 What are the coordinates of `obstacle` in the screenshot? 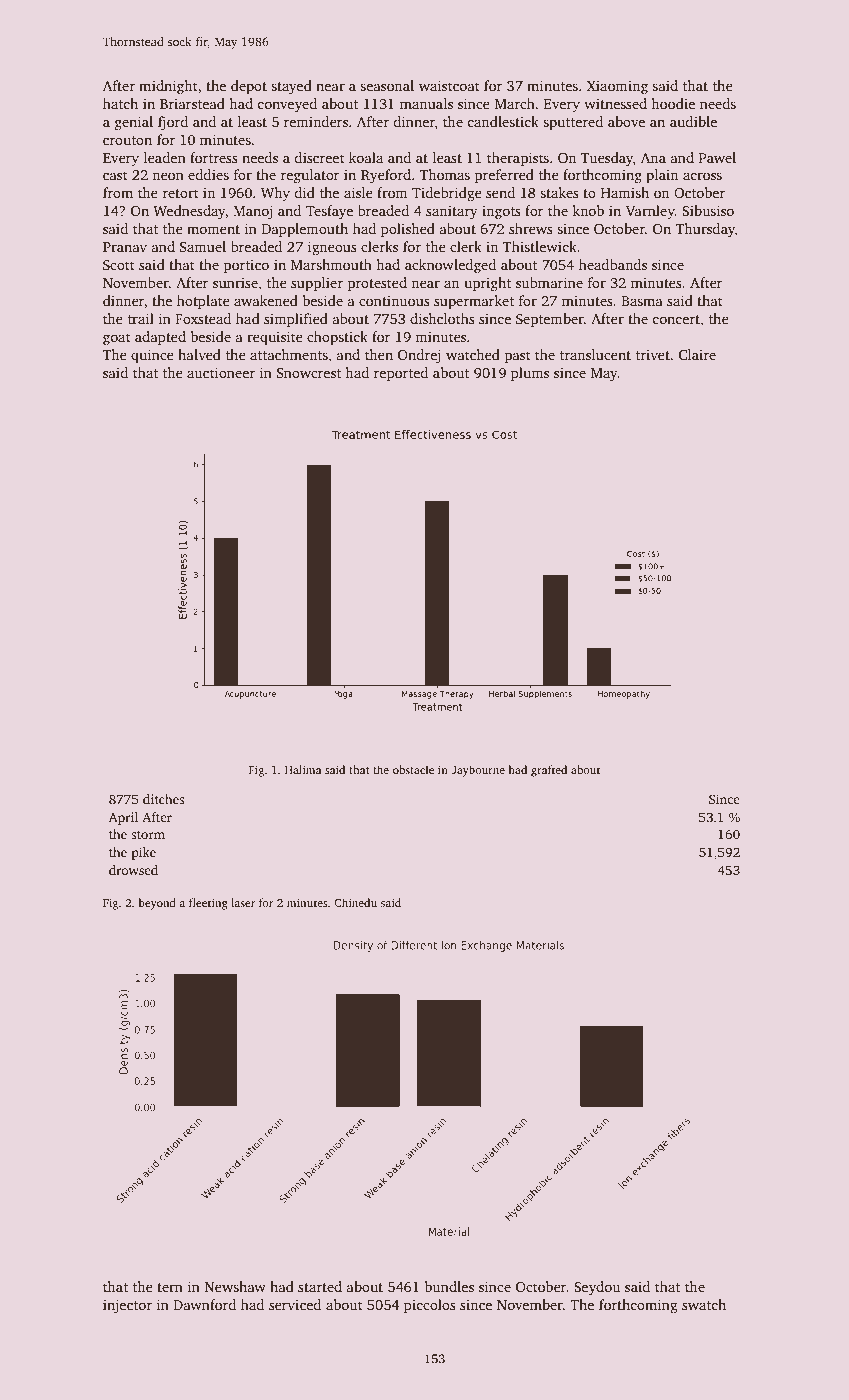 It's located at (413, 769).
